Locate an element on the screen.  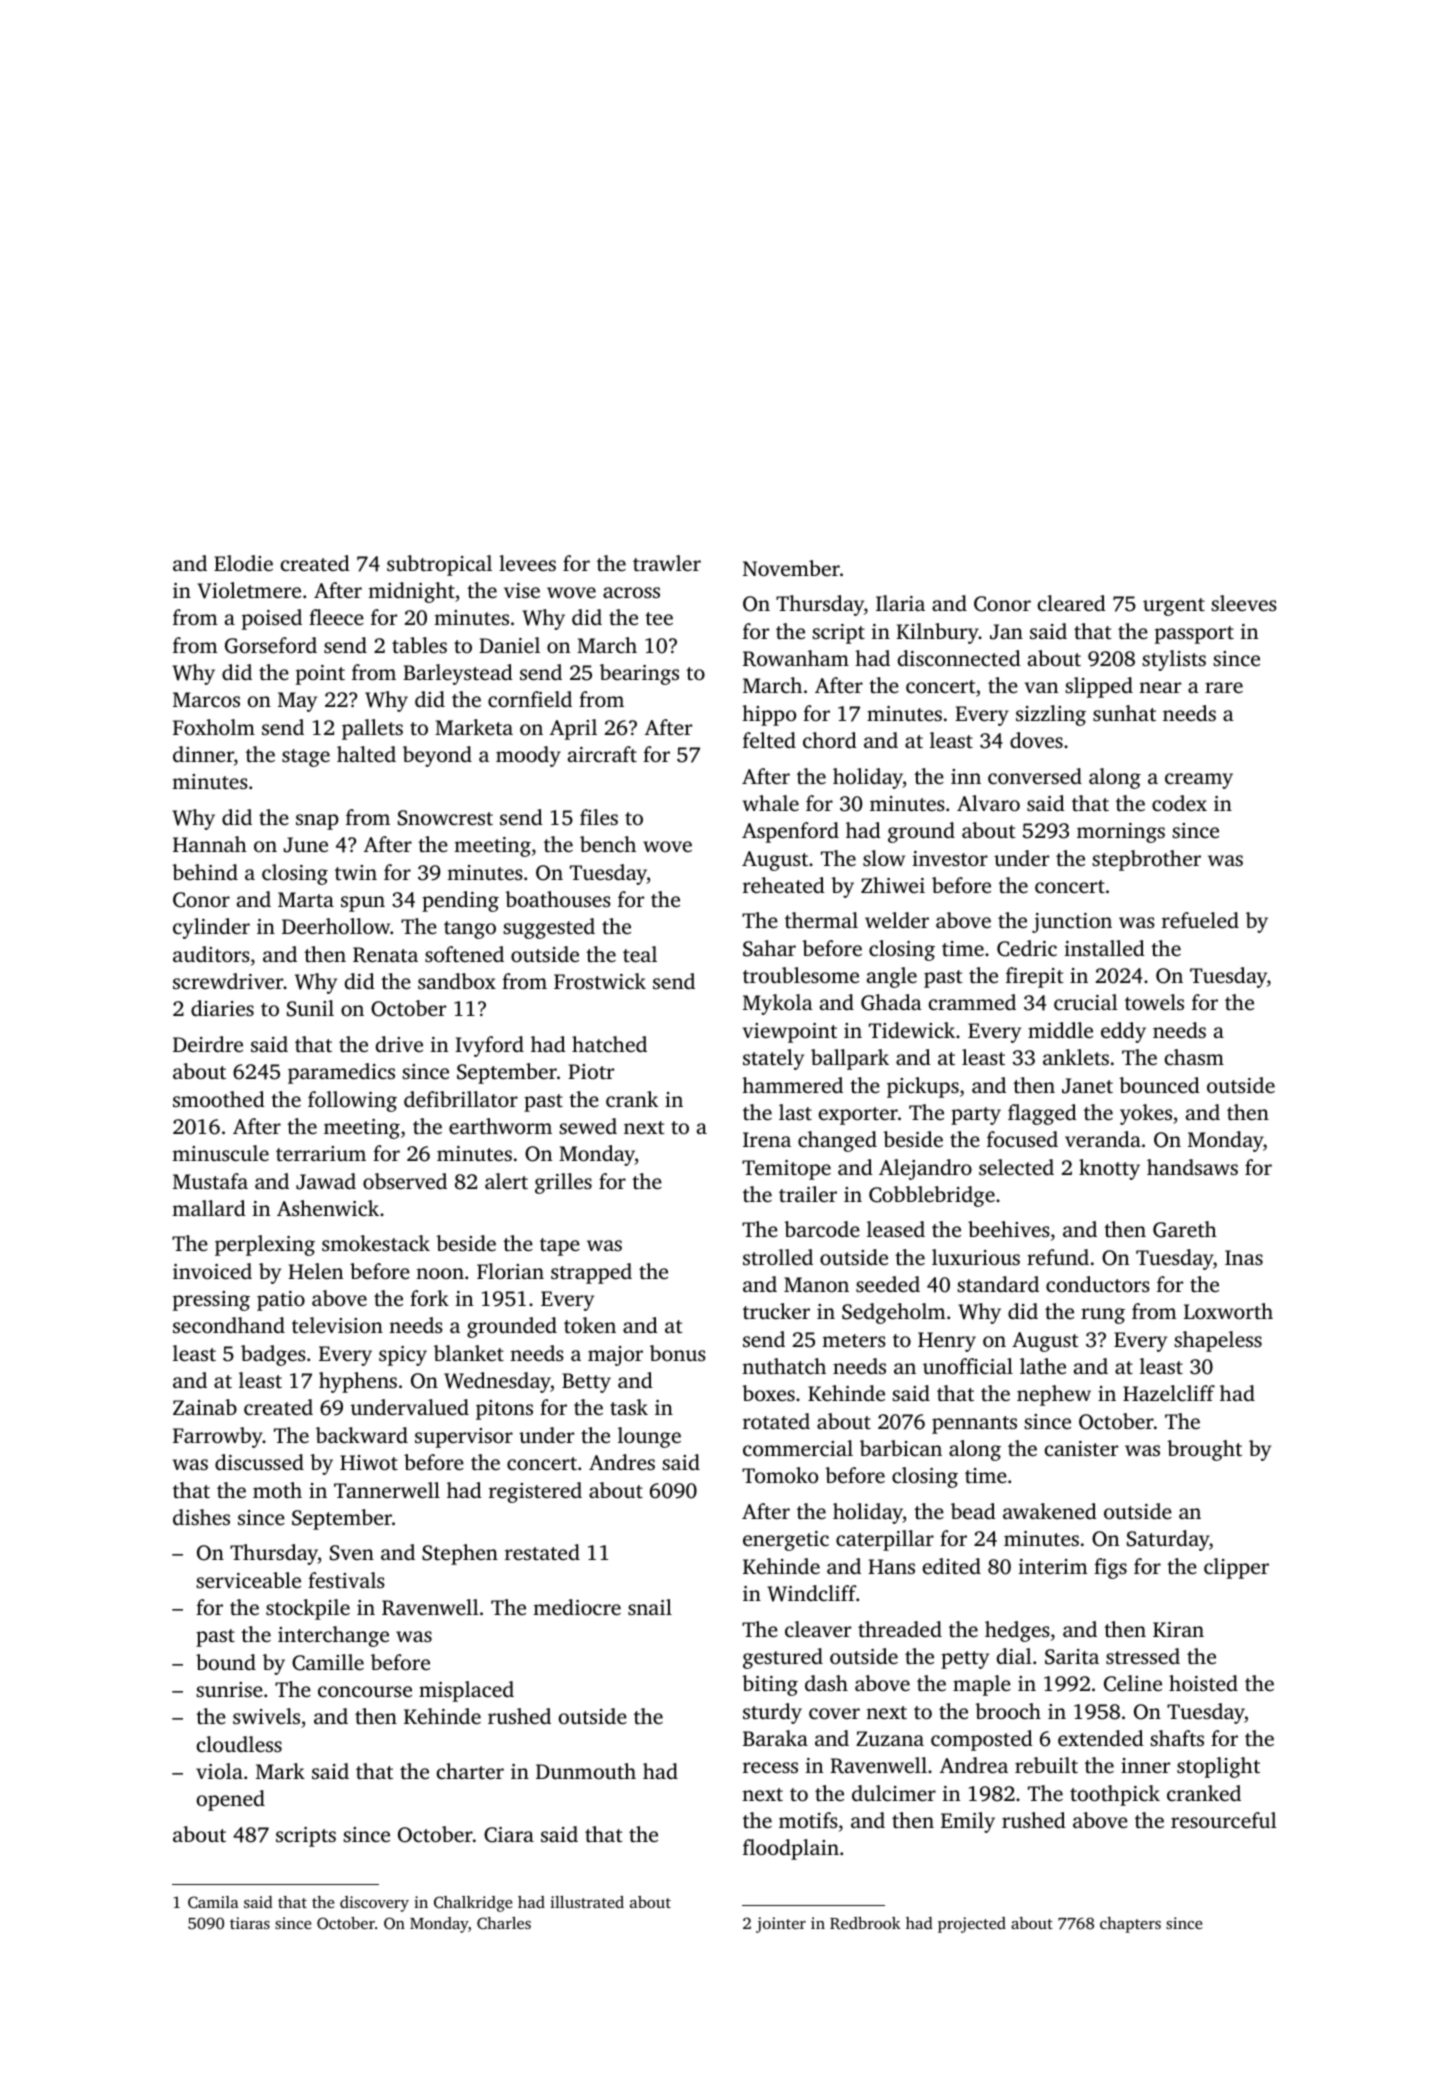
pending is located at coordinates (460, 901).
